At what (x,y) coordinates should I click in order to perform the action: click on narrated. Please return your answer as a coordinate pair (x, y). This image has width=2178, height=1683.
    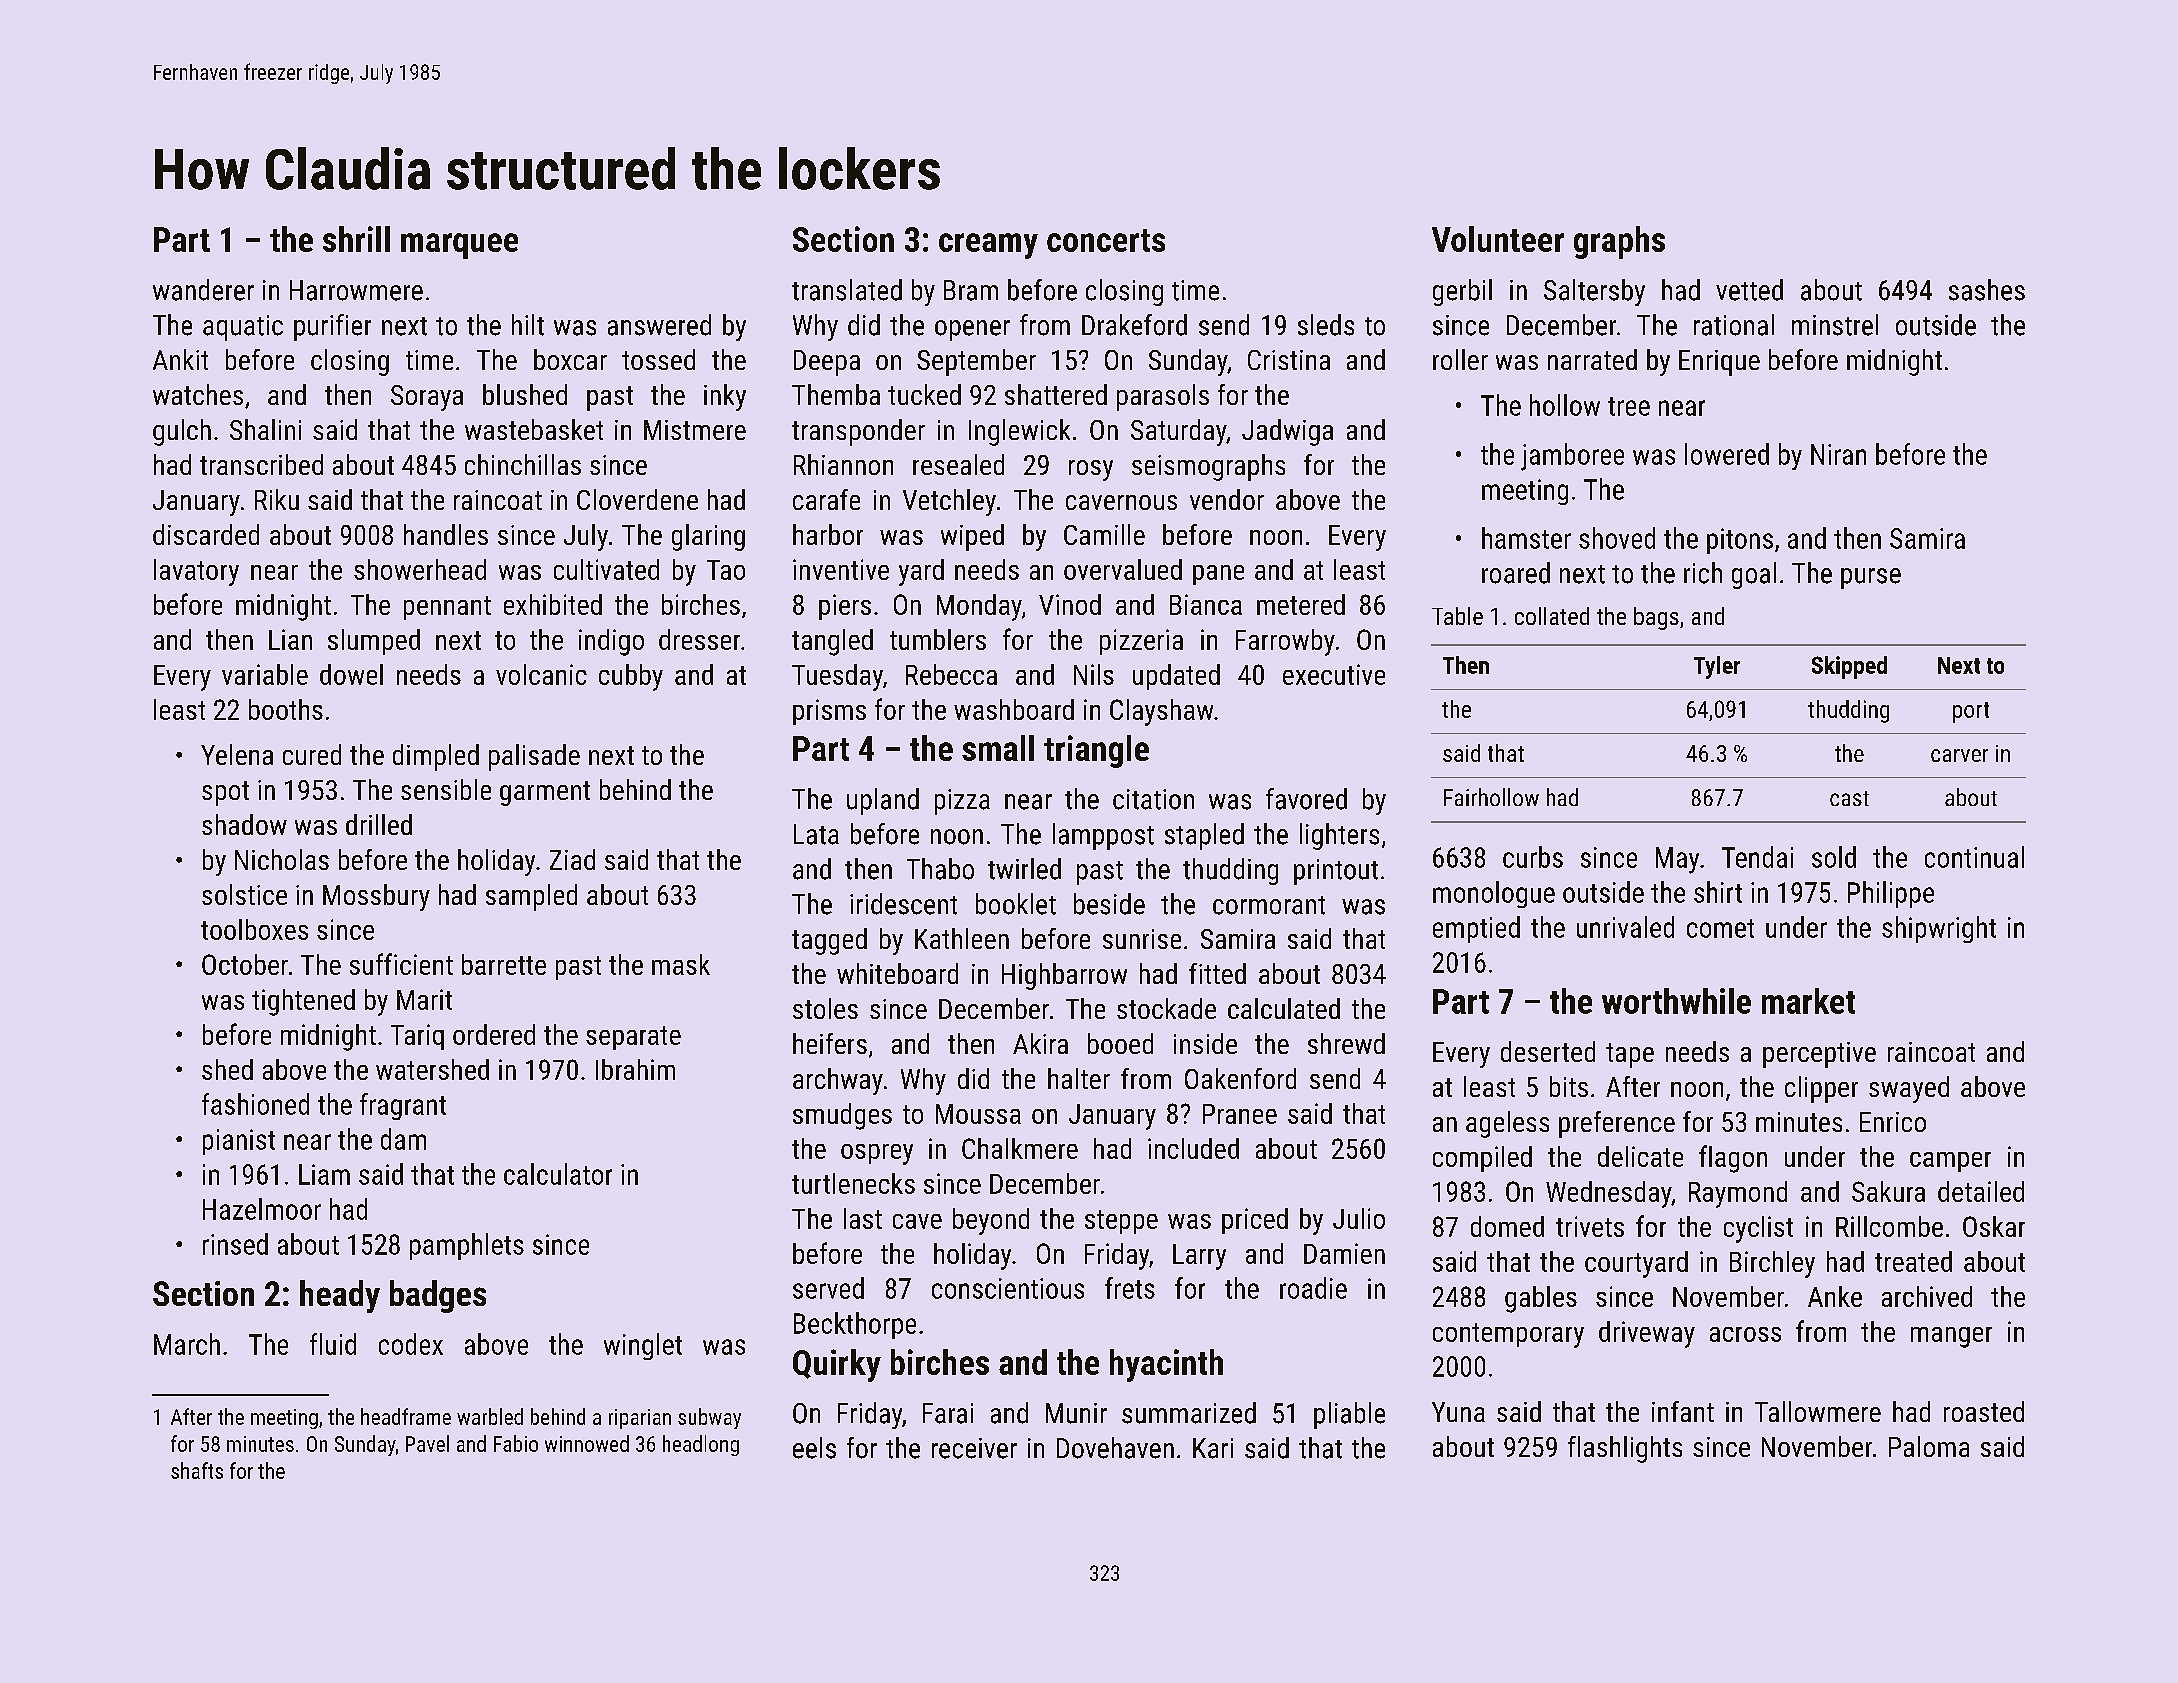
    Looking at the image, I should click on (1592, 359).
